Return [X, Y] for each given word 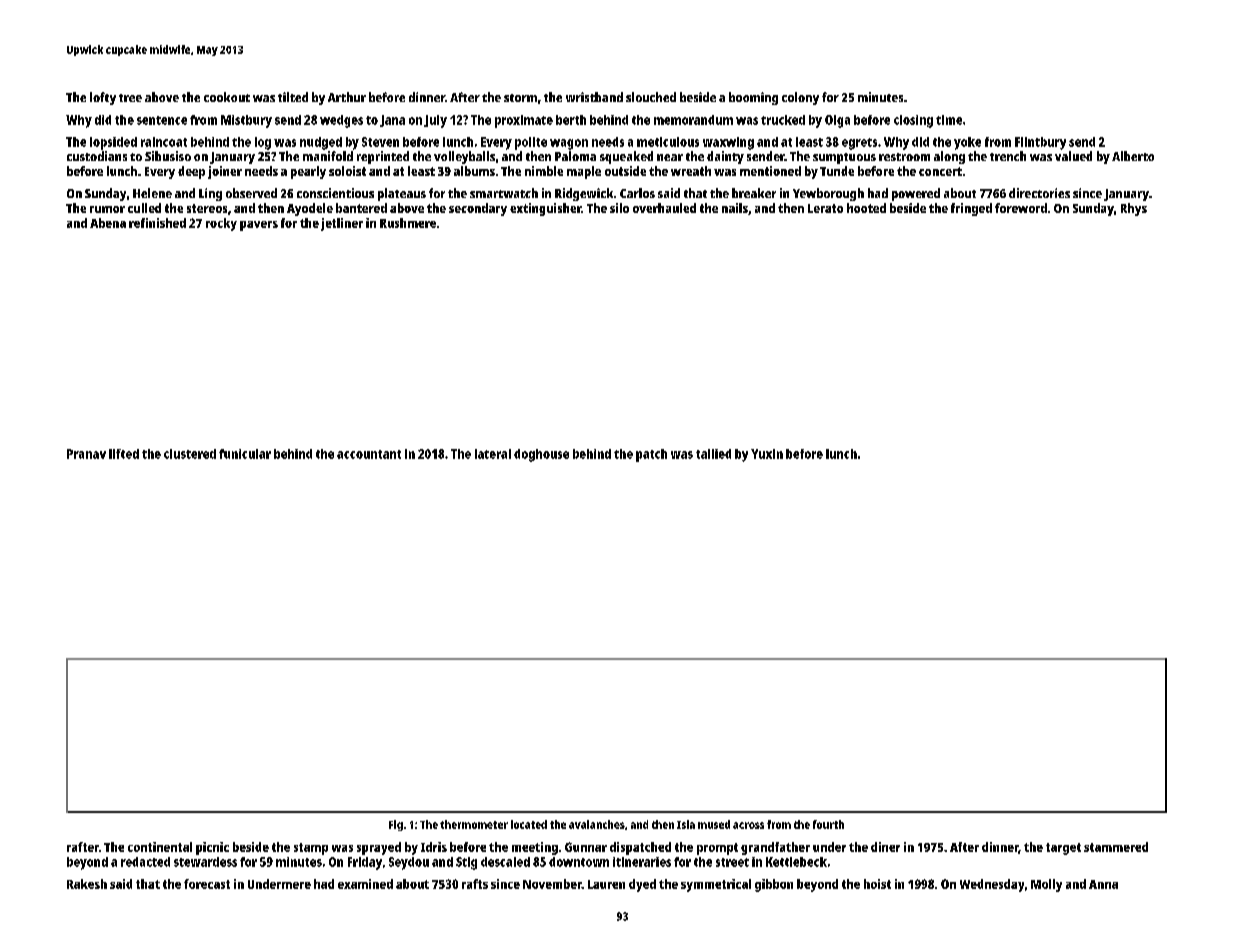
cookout [227, 97]
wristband [594, 97]
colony [800, 98]
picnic [212, 848]
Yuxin [767, 454]
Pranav [86, 454]
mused [714, 824]
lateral [493, 454]
